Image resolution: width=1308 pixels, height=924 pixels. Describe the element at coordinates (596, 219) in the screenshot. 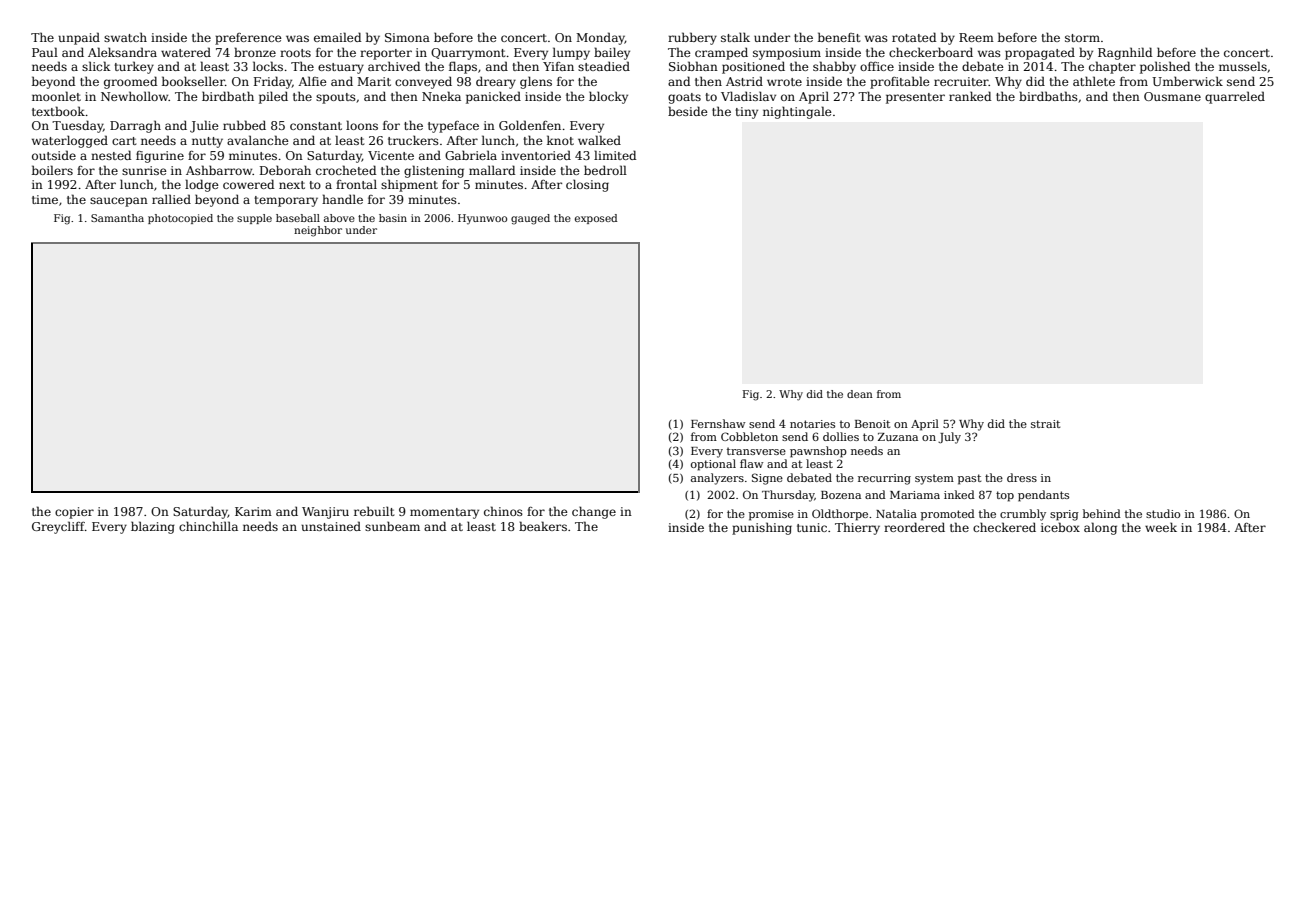

I see `exposed` at that location.
